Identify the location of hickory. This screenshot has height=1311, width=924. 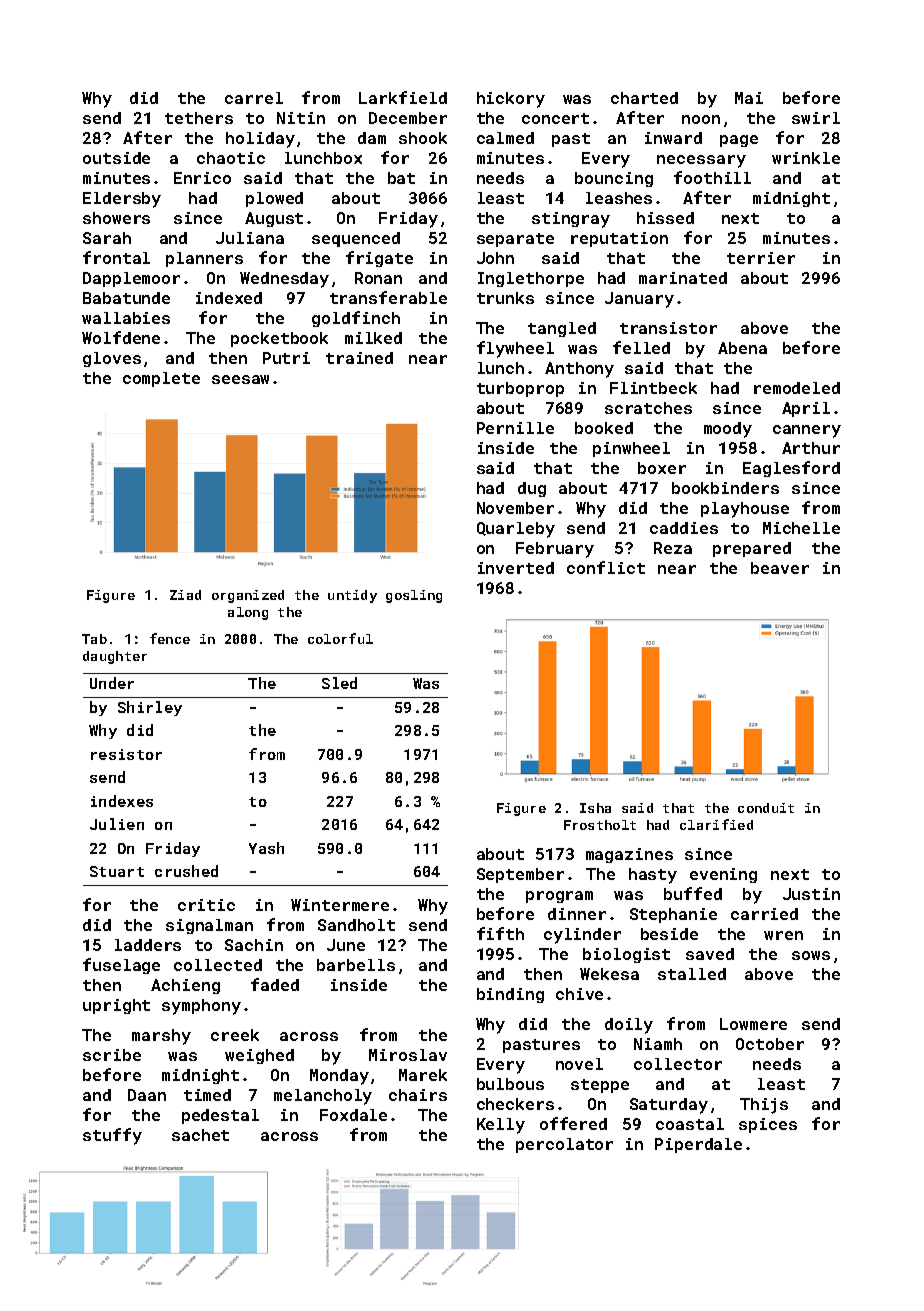
(511, 100).
